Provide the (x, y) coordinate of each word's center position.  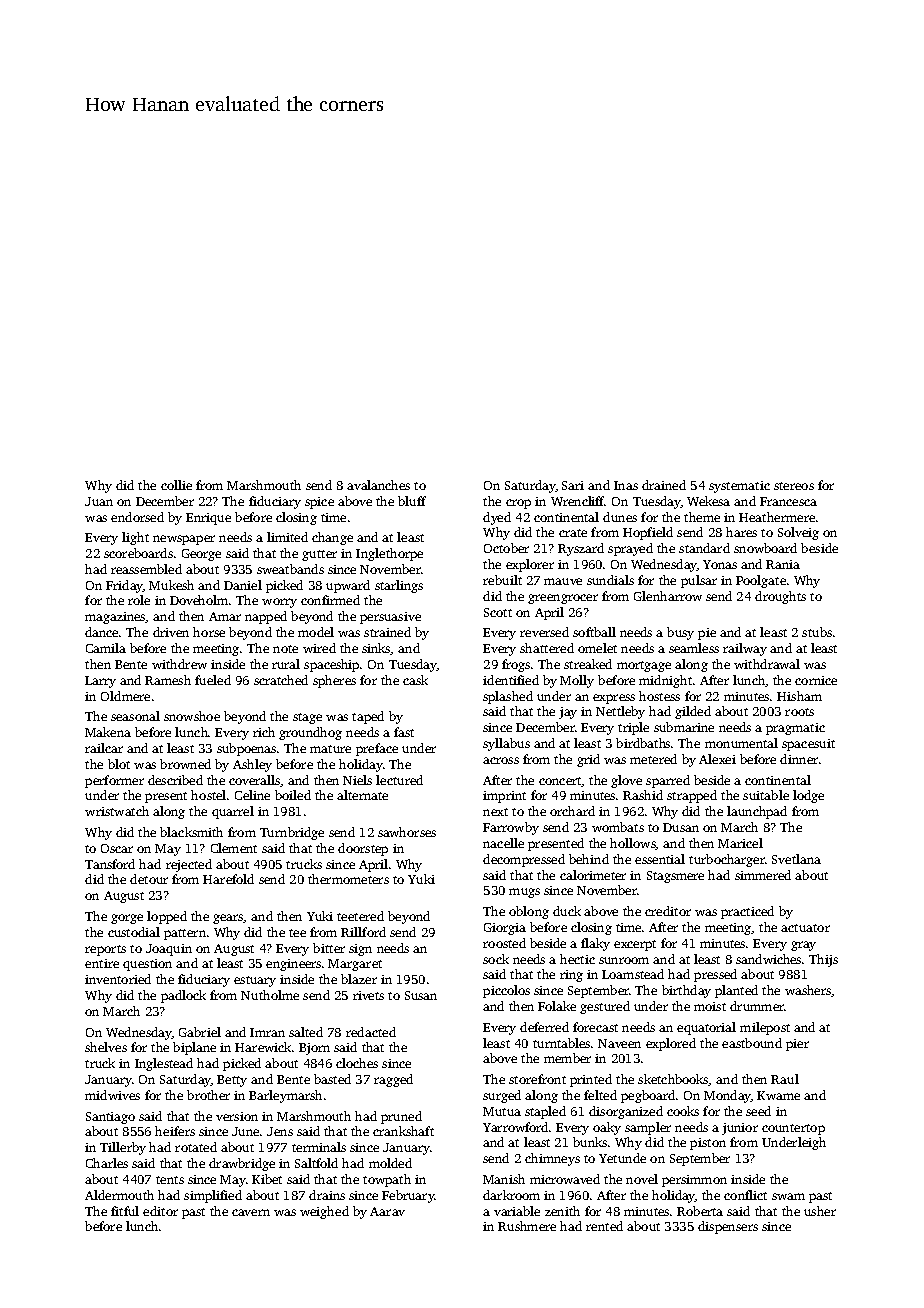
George (201, 555)
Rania (783, 564)
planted (736, 991)
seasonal (135, 716)
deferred (544, 1027)
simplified (213, 1196)
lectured (399, 780)
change (332, 538)
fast (404, 732)
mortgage (644, 666)
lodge (808, 796)
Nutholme (270, 995)
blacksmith (191, 832)
